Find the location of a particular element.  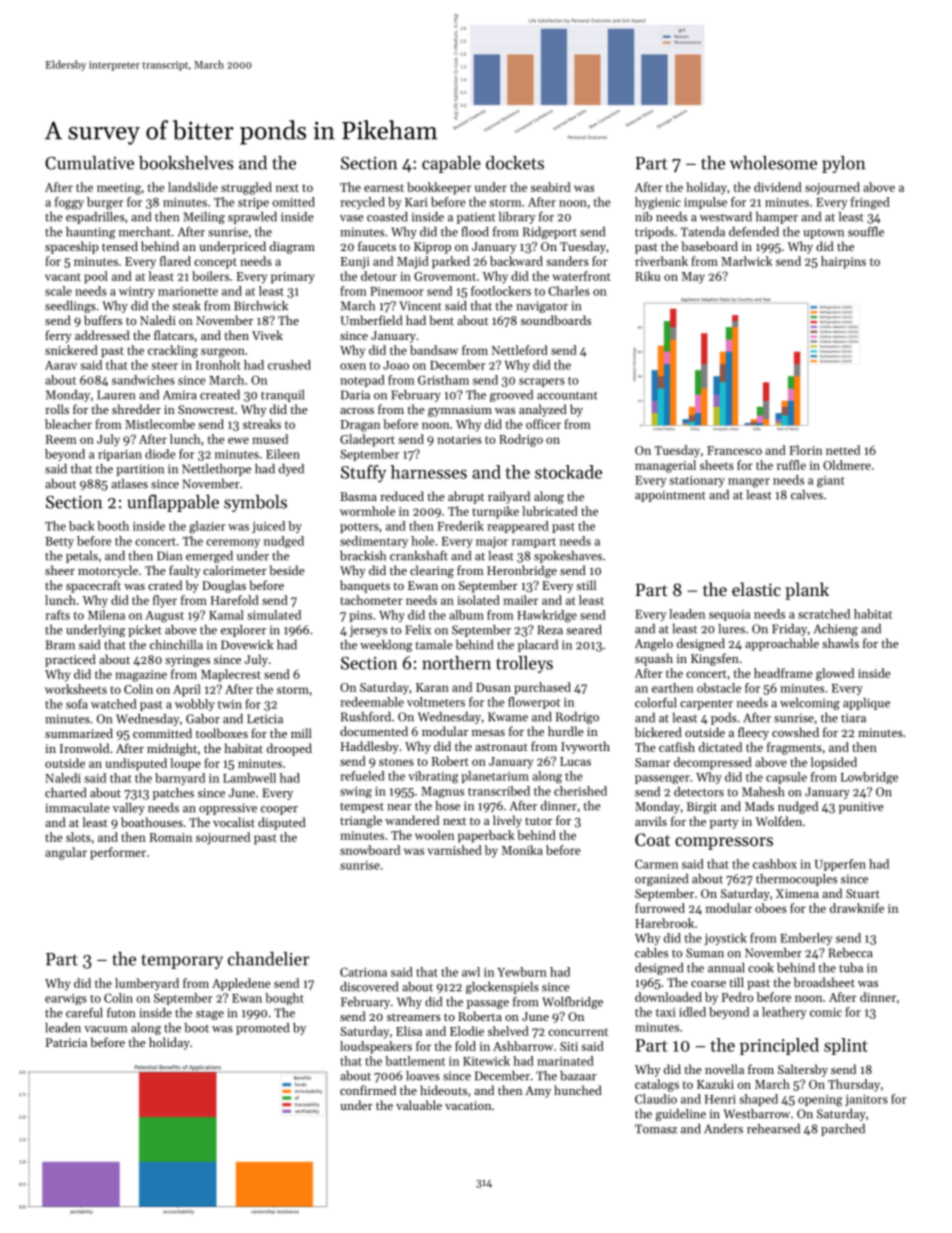

Kazuki is located at coordinates (715, 1084).
